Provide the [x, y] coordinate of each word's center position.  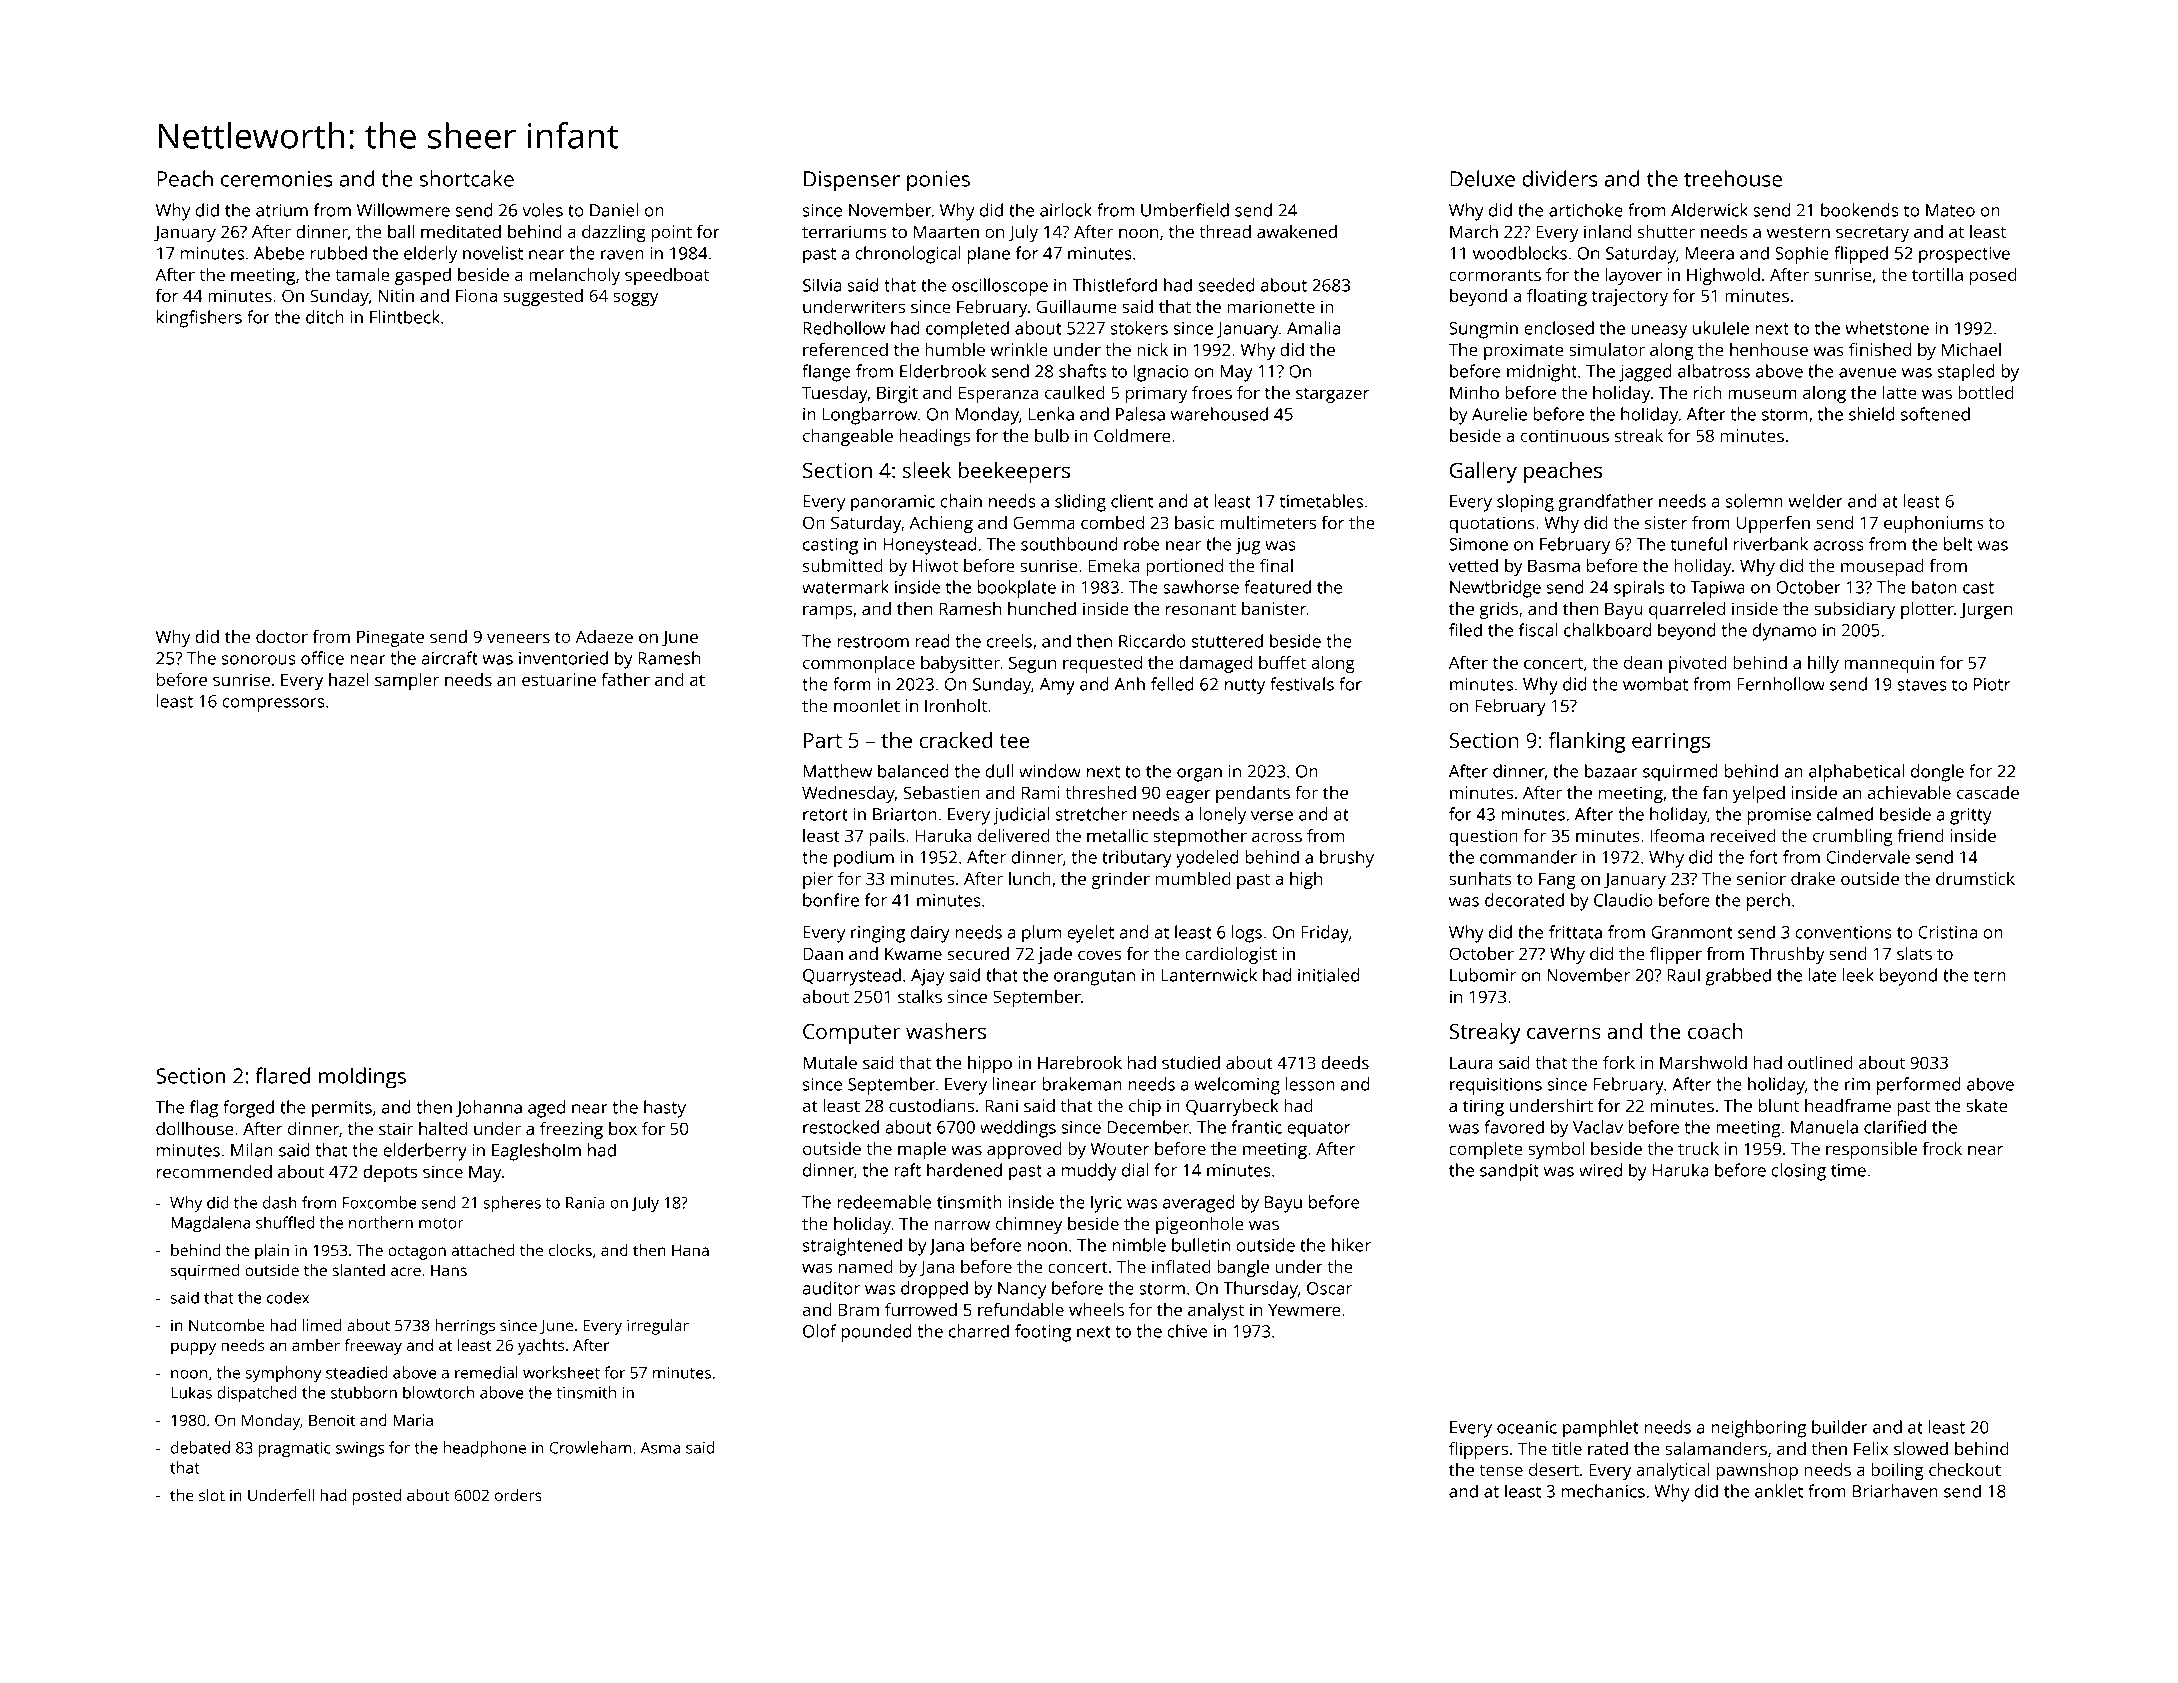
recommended [214, 1171]
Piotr [1992, 684]
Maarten [946, 231]
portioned [1184, 567]
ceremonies [277, 179]
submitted [843, 565]
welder [1815, 501]
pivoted [1697, 664]
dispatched [257, 1394]
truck [1698, 1148]
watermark [845, 587]
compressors [273, 705]
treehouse [1733, 178]
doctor [282, 636]
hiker [1351, 1245]
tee [1014, 741]
